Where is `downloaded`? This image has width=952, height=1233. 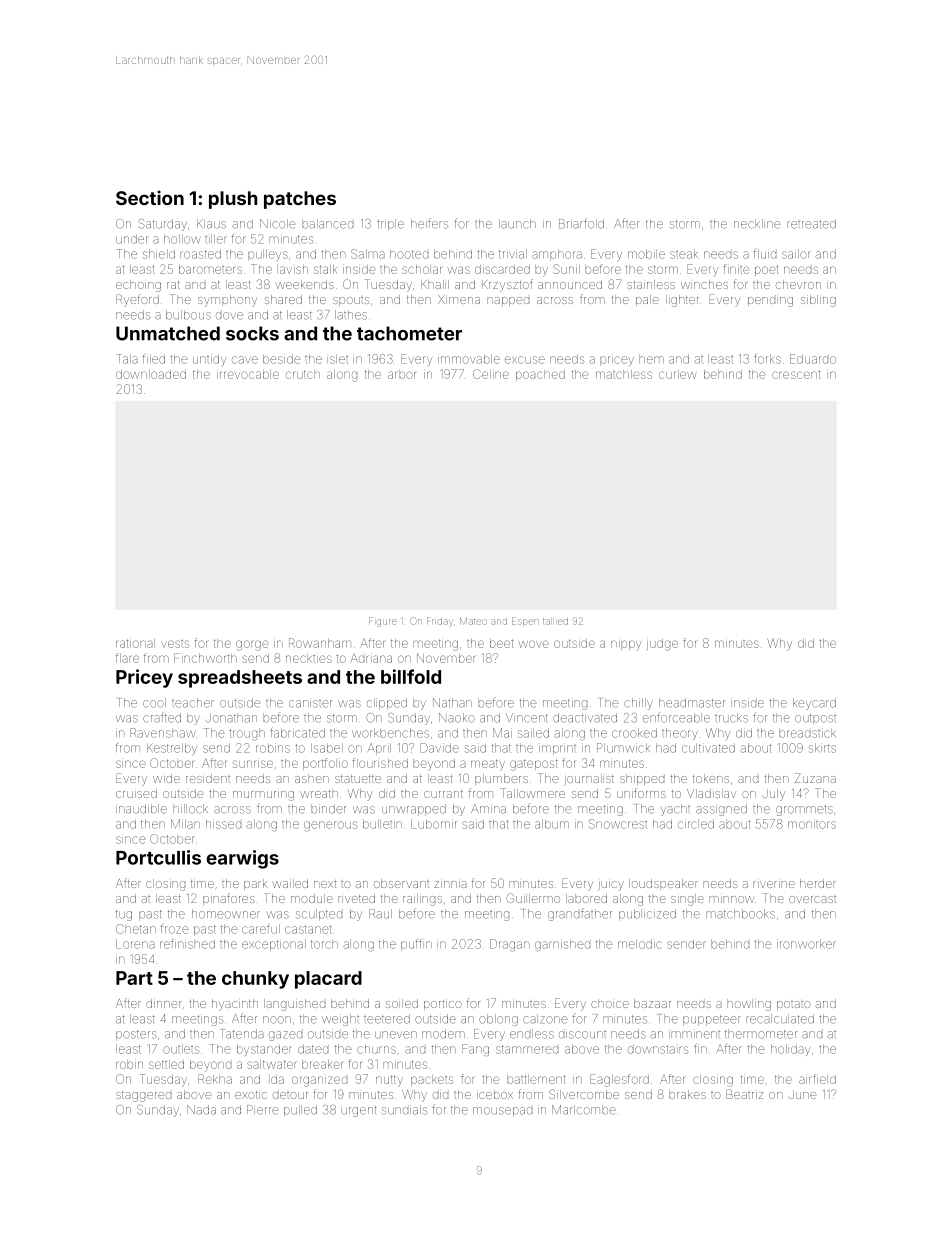 downloaded is located at coordinates (151, 374).
